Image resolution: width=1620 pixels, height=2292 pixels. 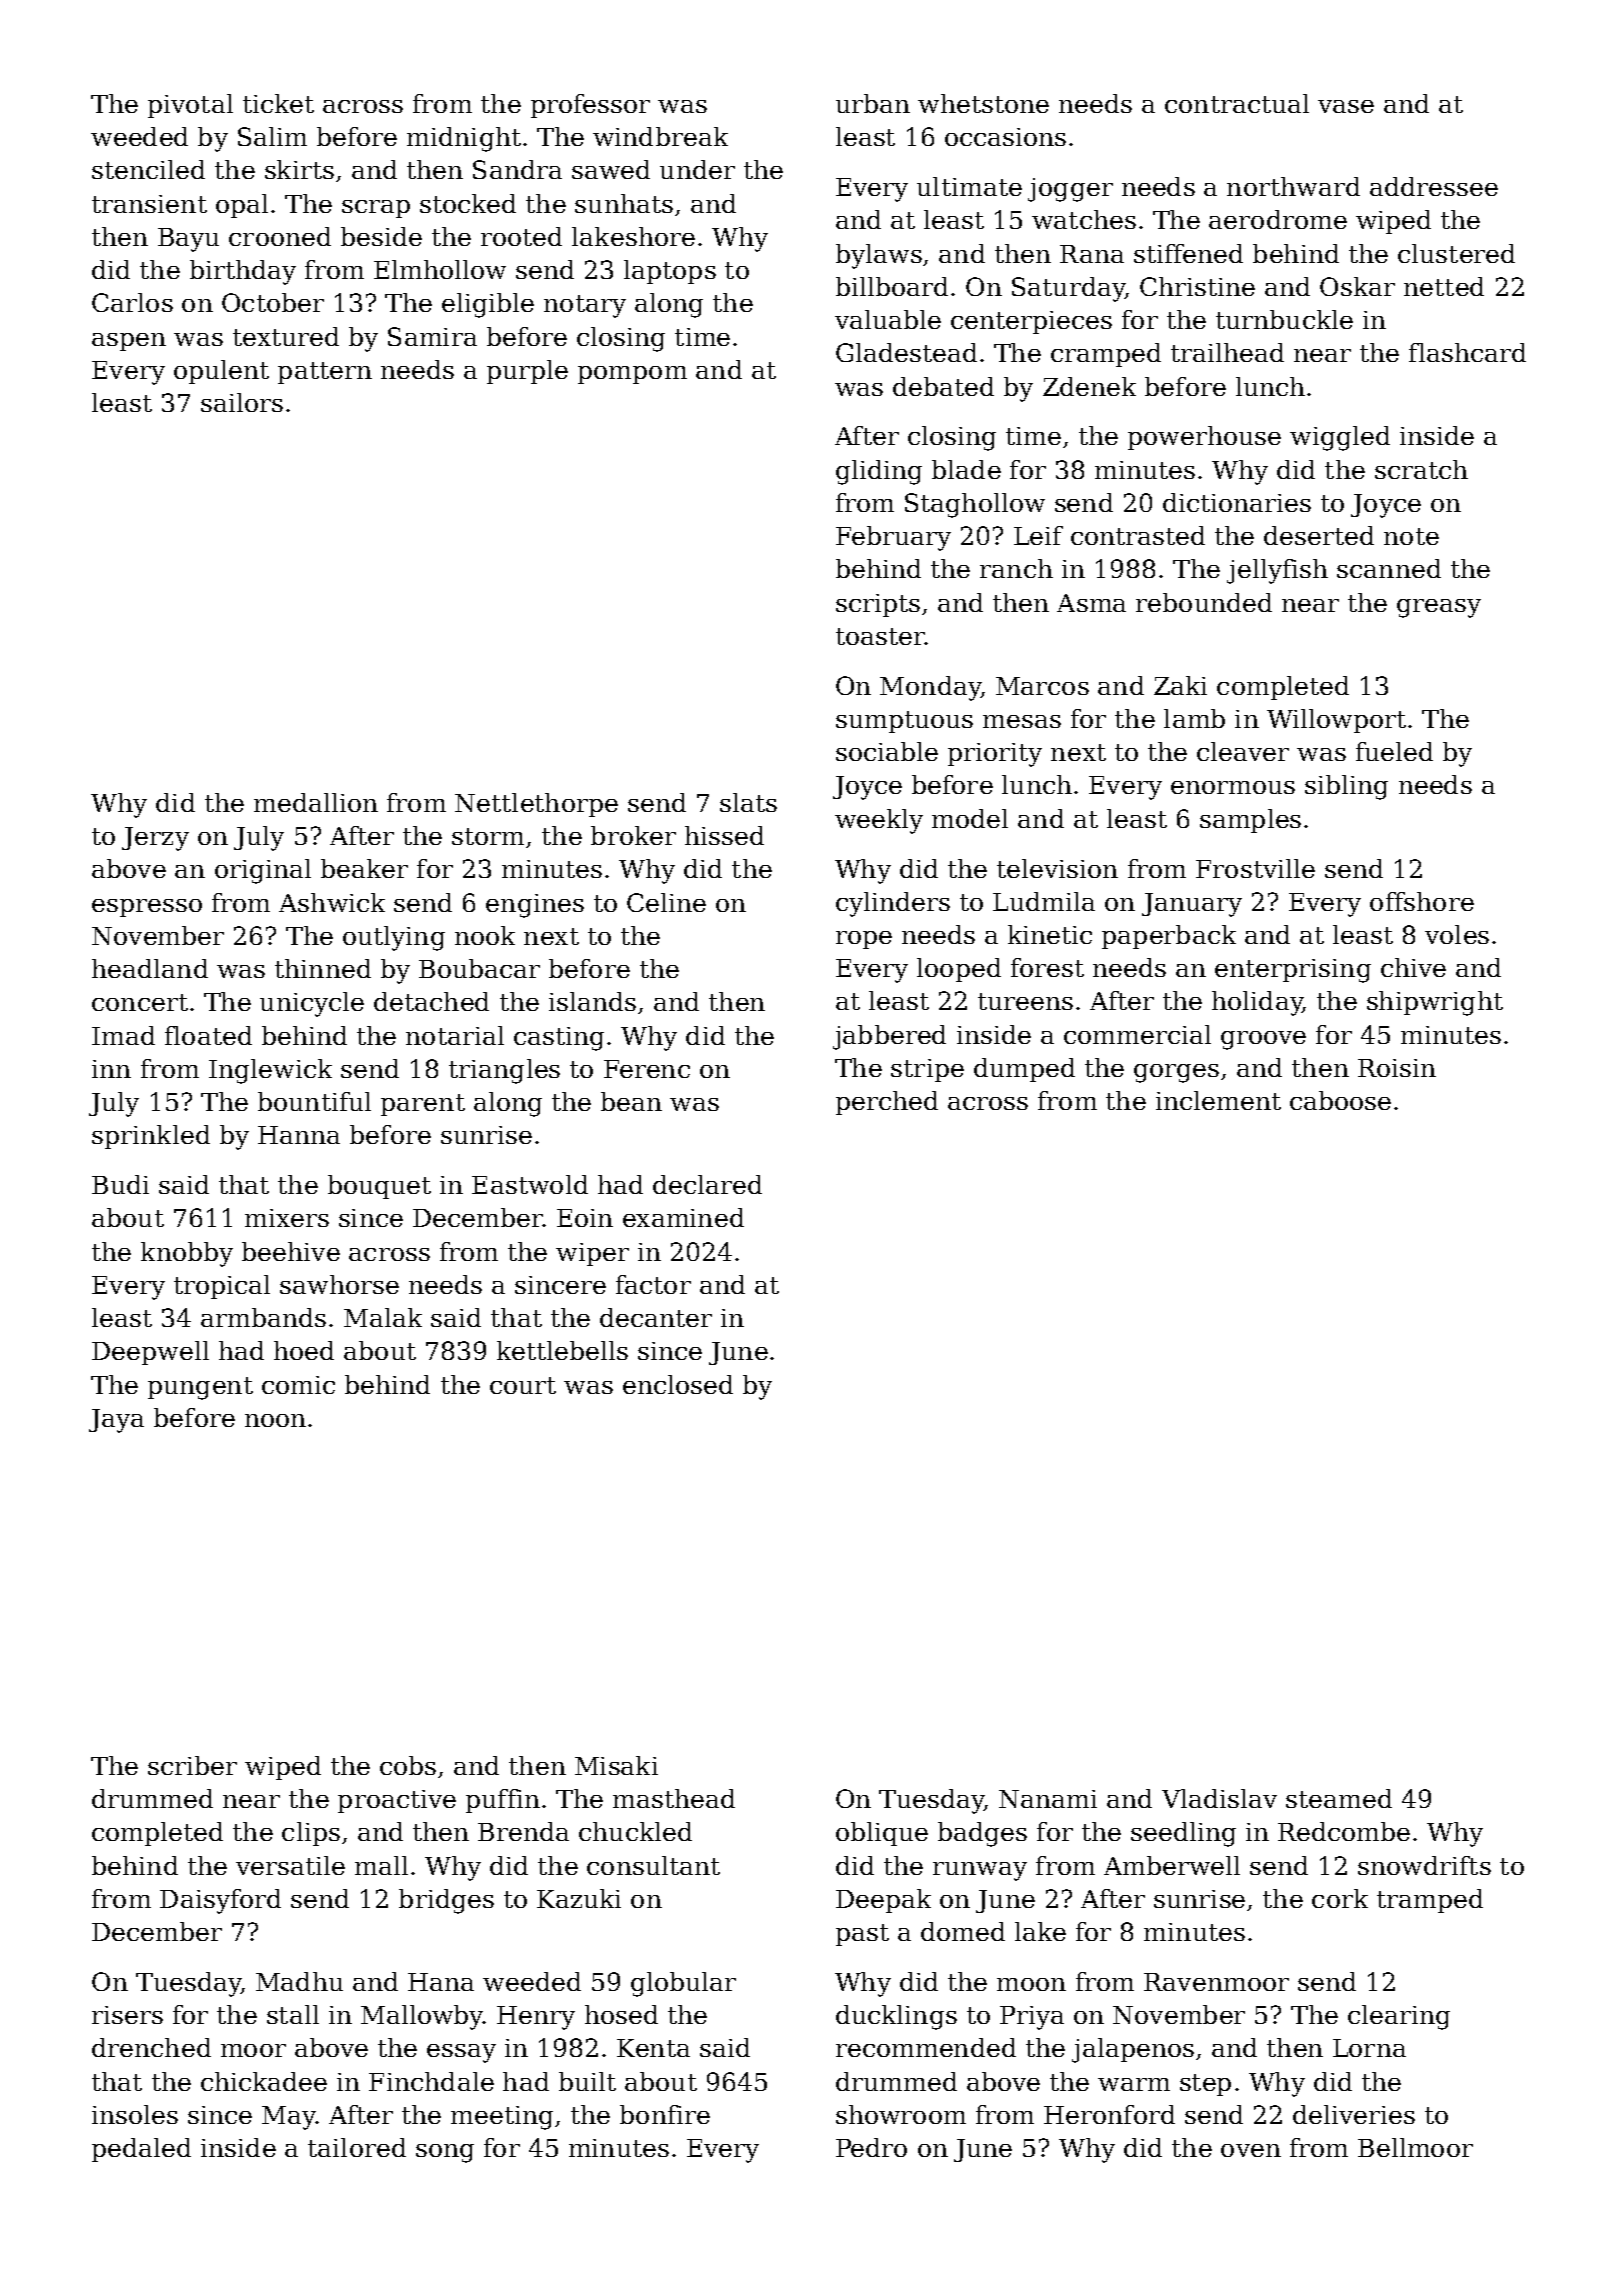 I want to click on sailors, so click(x=242, y=402).
